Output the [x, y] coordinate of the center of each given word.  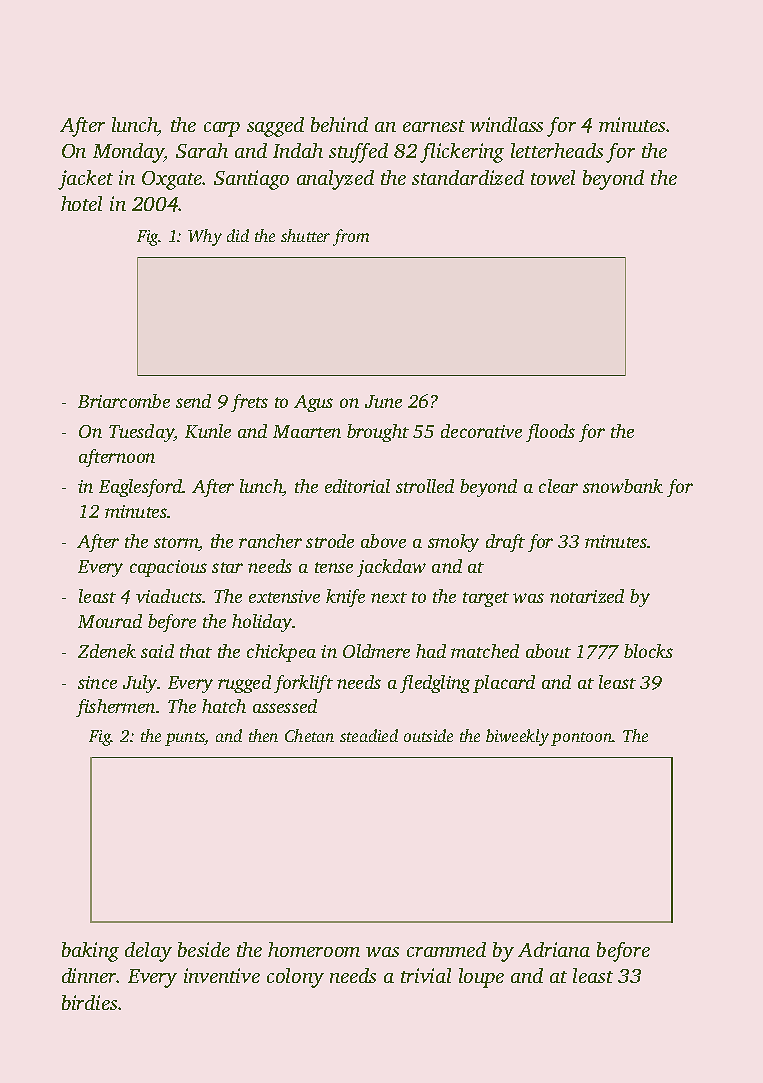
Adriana [554, 949]
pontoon [581, 739]
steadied [369, 735]
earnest [434, 126]
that [196, 651]
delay [148, 952]
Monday [129, 153]
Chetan [309, 735]
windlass [506, 124]
